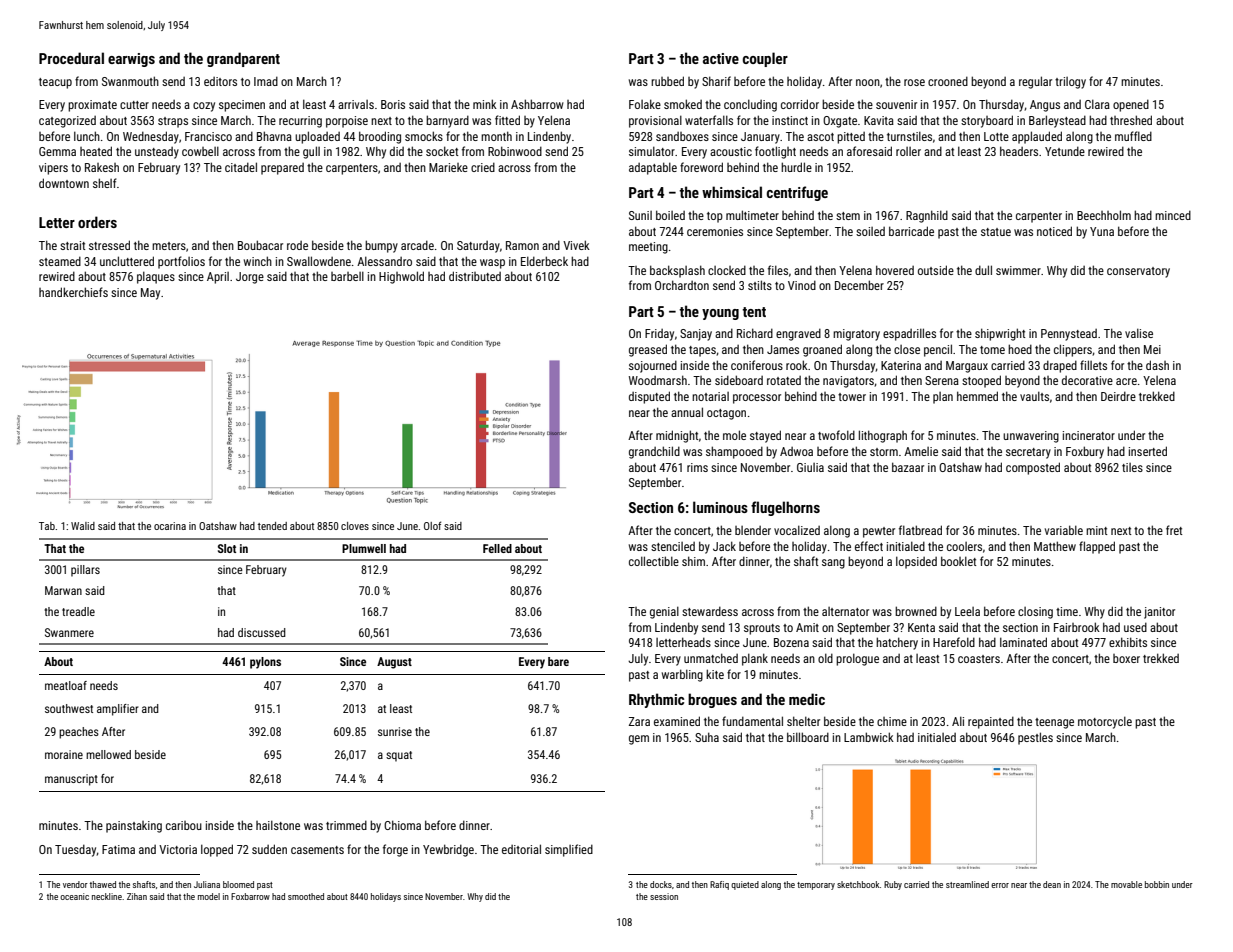 Image resolution: width=1233 pixels, height=952 pixels. Describe the element at coordinates (71, 58) in the screenshot. I see `Procedural` at that location.
